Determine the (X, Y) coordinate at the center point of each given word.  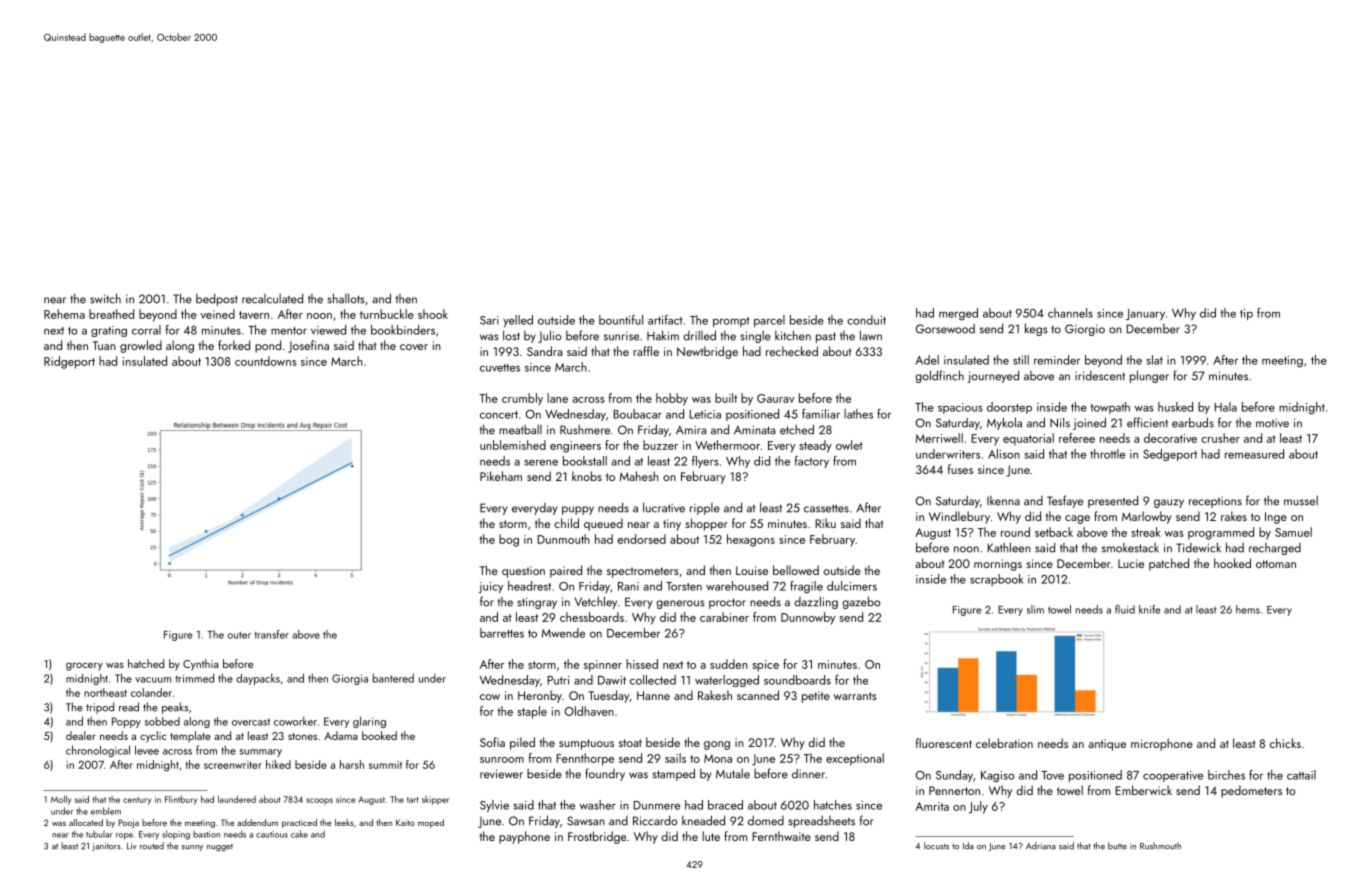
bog (509, 540)
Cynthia (201, 665)
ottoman (1276, 564)
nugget (220, 848)
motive (1272, 423)
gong (717, 745)
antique (1107, 745)
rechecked (792, 351)
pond (268, 346)
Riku (825, 523)
